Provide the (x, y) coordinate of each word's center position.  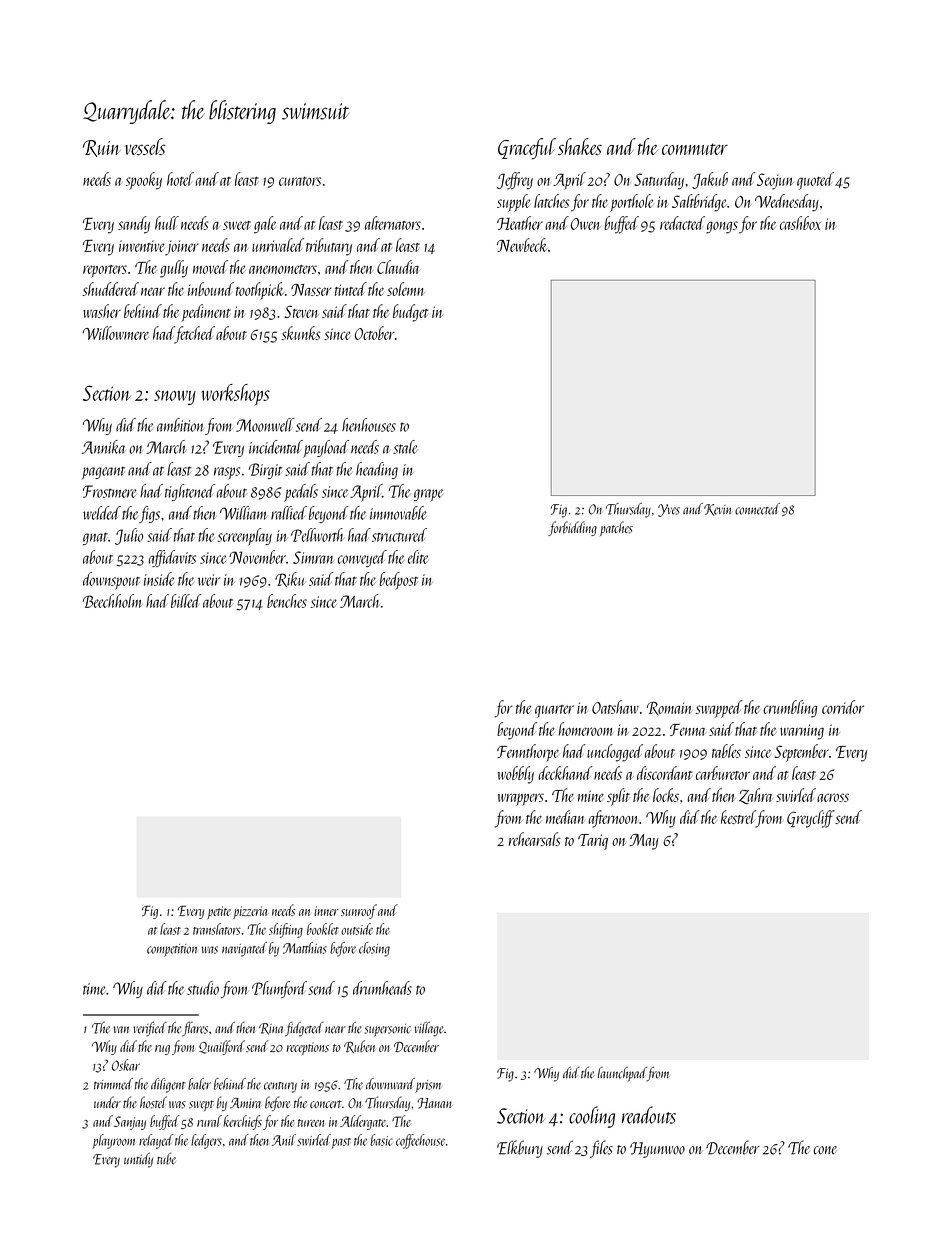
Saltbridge (699, 203)
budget (411, 313)
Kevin (717, 510)
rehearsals (535, 839)
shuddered (111, 289)
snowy (175, 397)
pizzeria (250, 912)
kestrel (738, 818)
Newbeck (522, 245)
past (341, 1143)
